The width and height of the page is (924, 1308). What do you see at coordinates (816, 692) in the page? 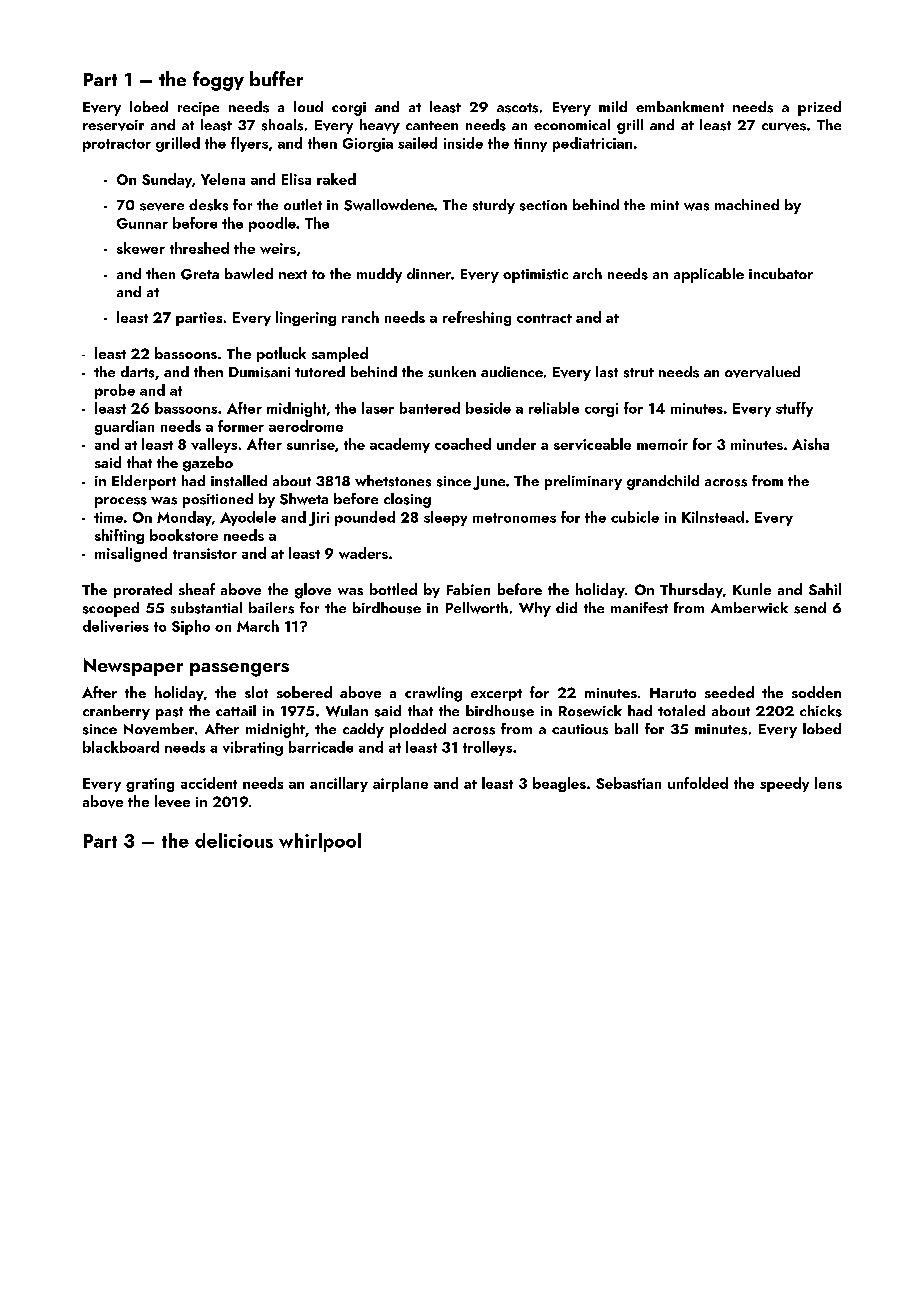
I see `sodden` at bounding box center [816, 692].
